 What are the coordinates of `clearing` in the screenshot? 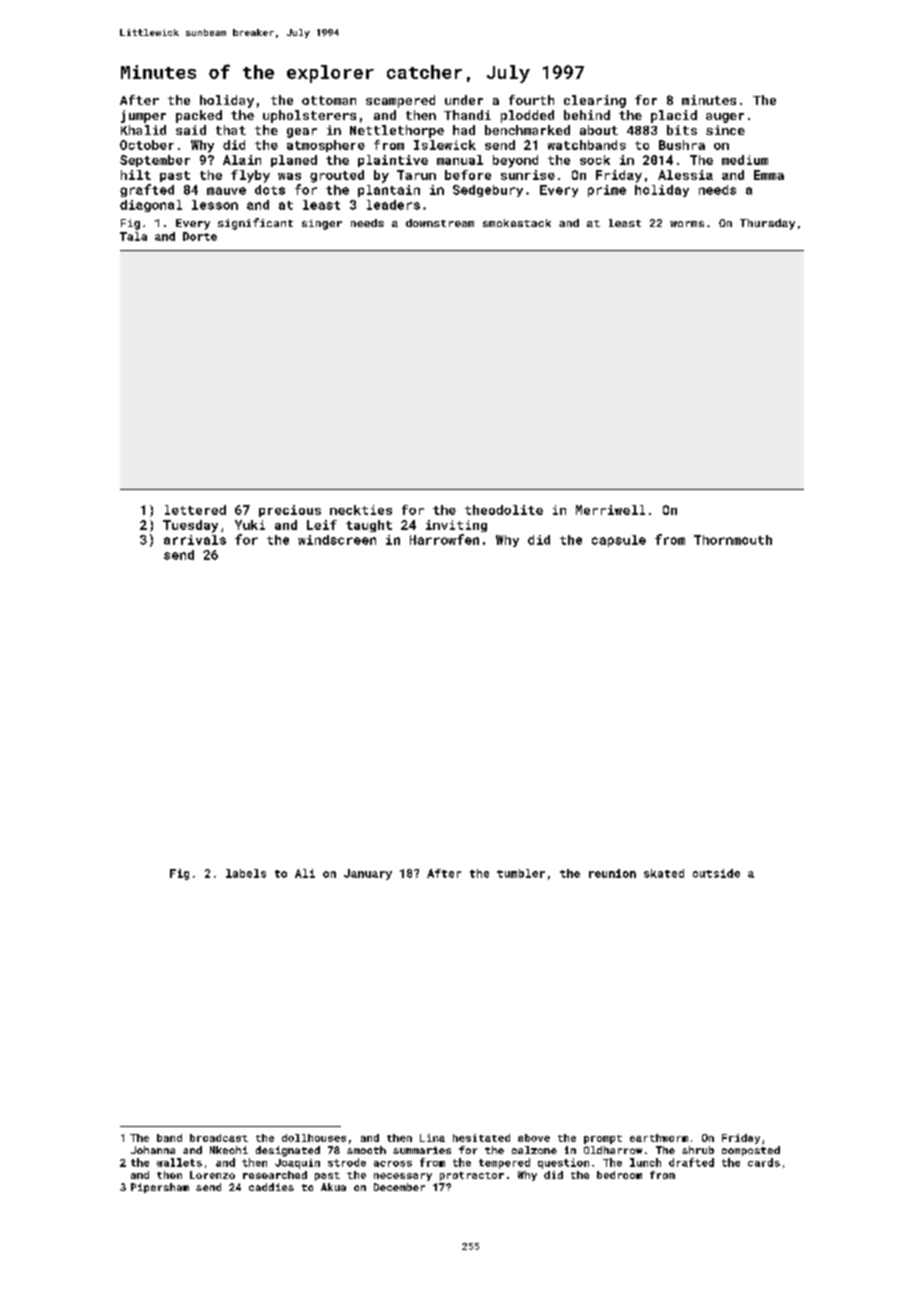 It's located at (595, 101).
